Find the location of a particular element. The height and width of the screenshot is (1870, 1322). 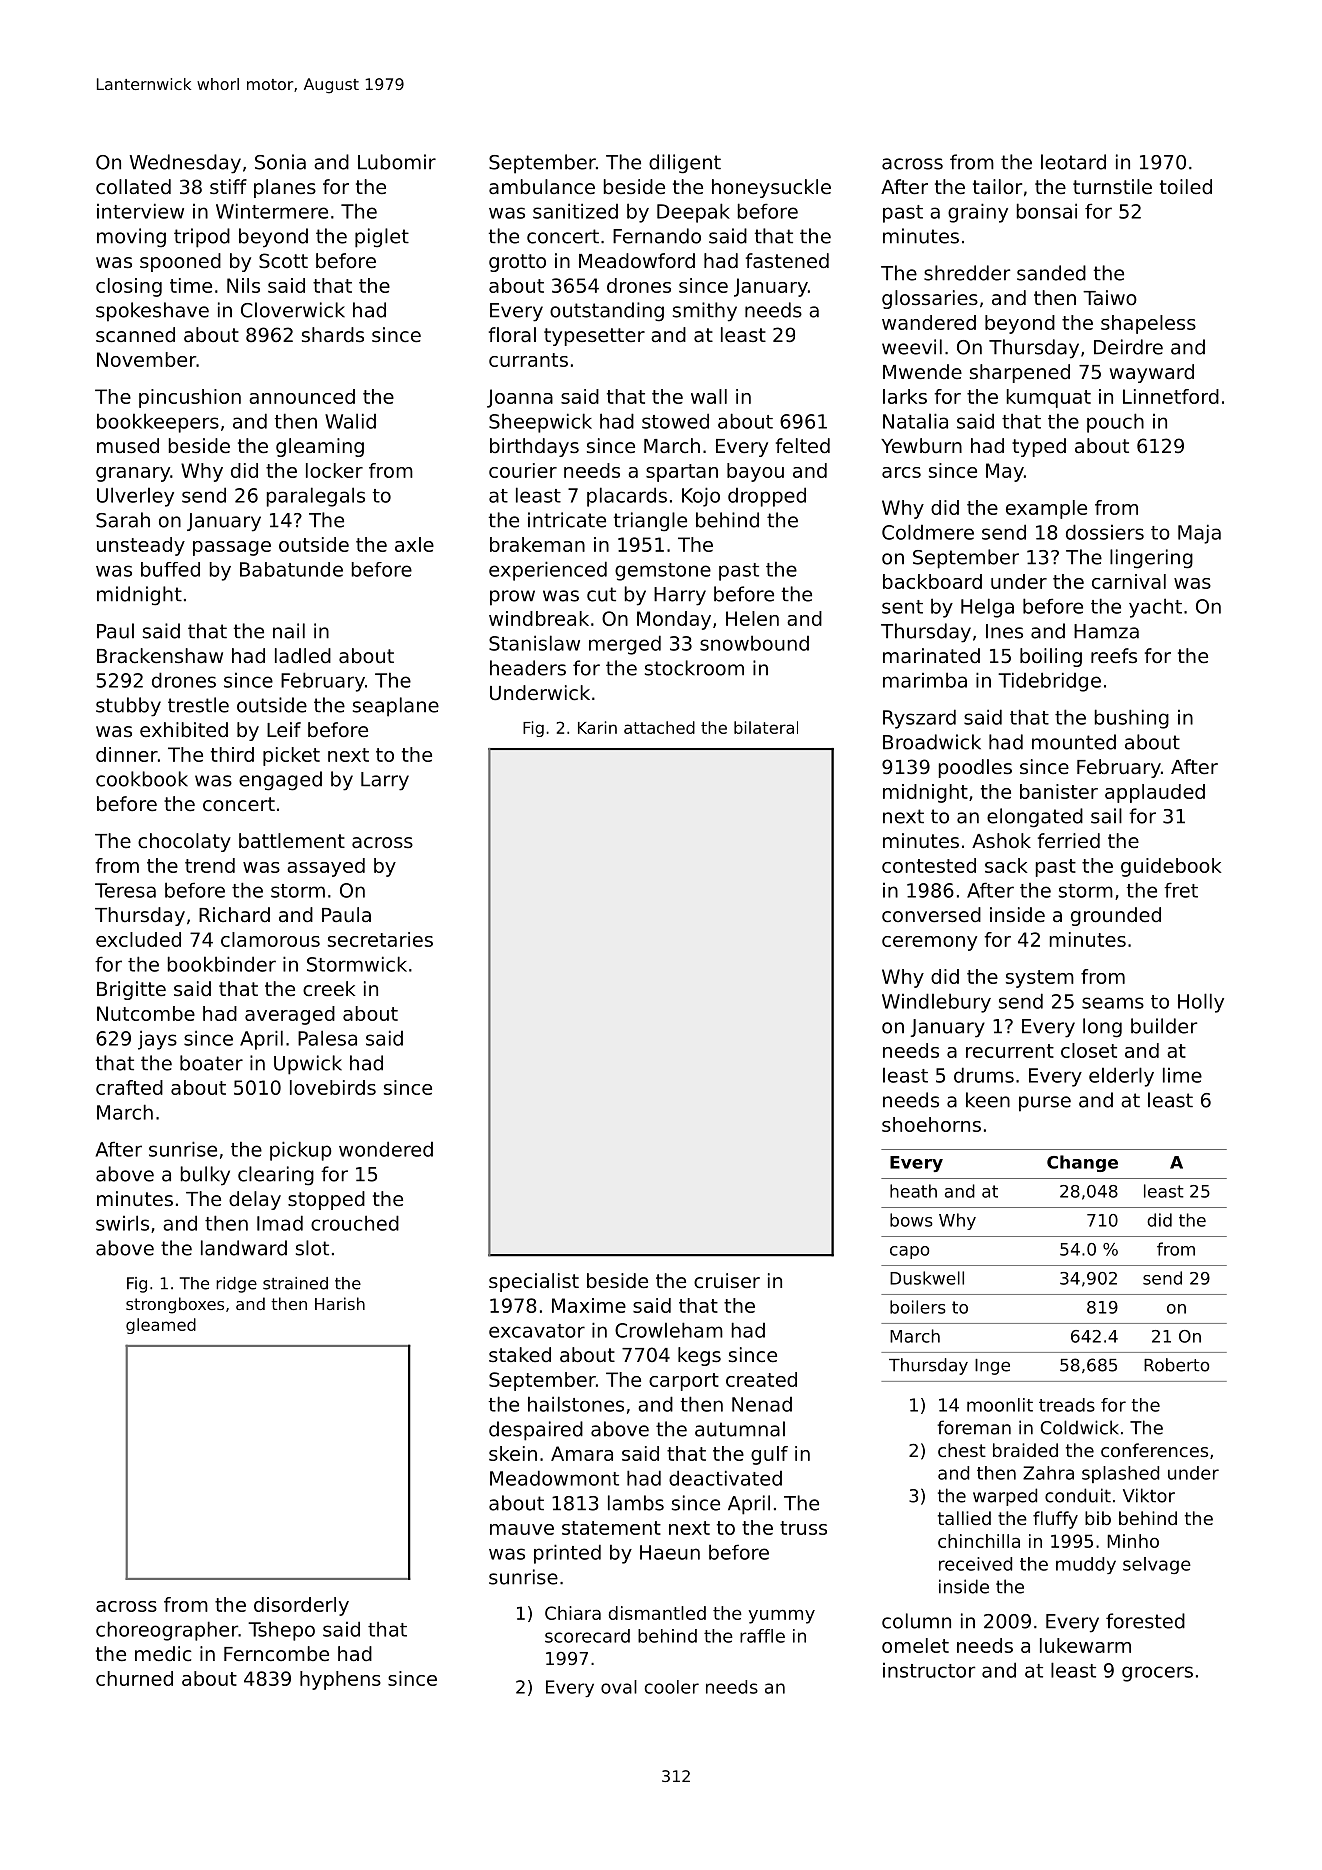

trend is located at coordinates (210, 865).
